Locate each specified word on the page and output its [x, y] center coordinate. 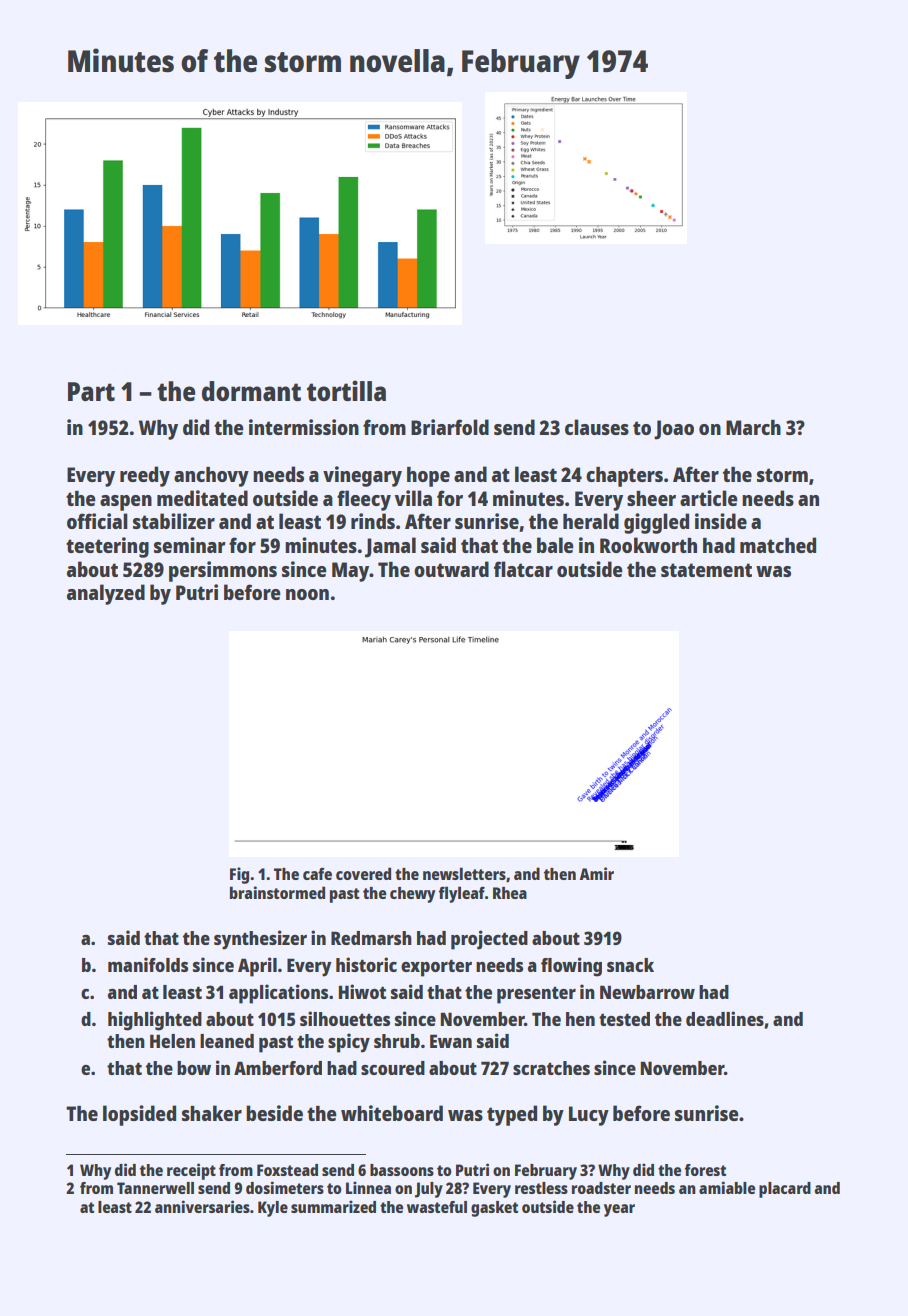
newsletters [464, 873]
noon [307, 594]
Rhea [510, 893]
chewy [413, 895]
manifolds [148, 964]
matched [778, 545]
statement [706, 570]
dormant [251, 391]
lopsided [139, 1115]
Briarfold [450, 427]
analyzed [106, 594]
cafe [317, 873]
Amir [596, 873]
